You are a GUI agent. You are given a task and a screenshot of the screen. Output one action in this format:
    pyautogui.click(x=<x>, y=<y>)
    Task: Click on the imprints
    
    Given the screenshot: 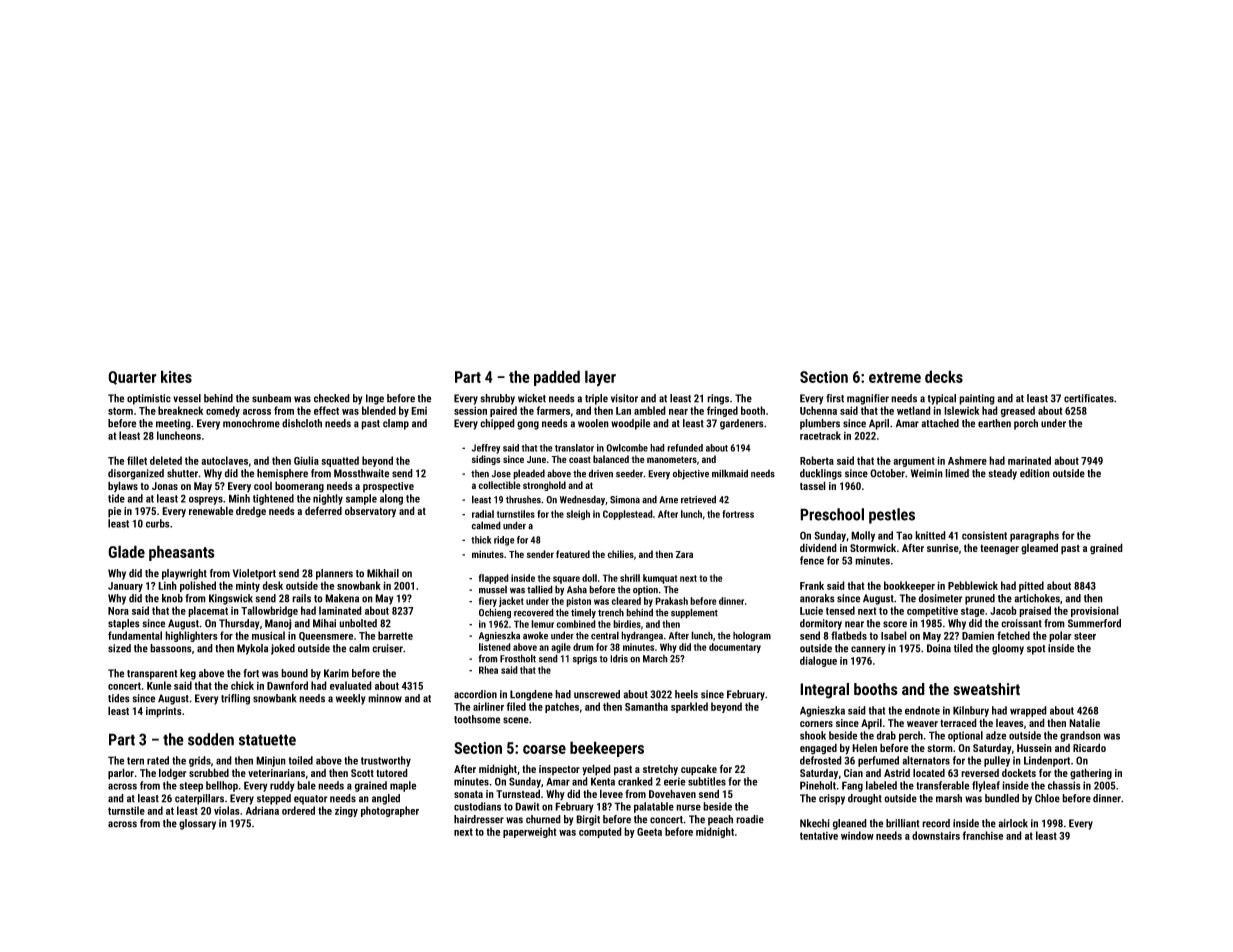 What is the action you would take?
    pyautogui.click(x=164, y=712)
